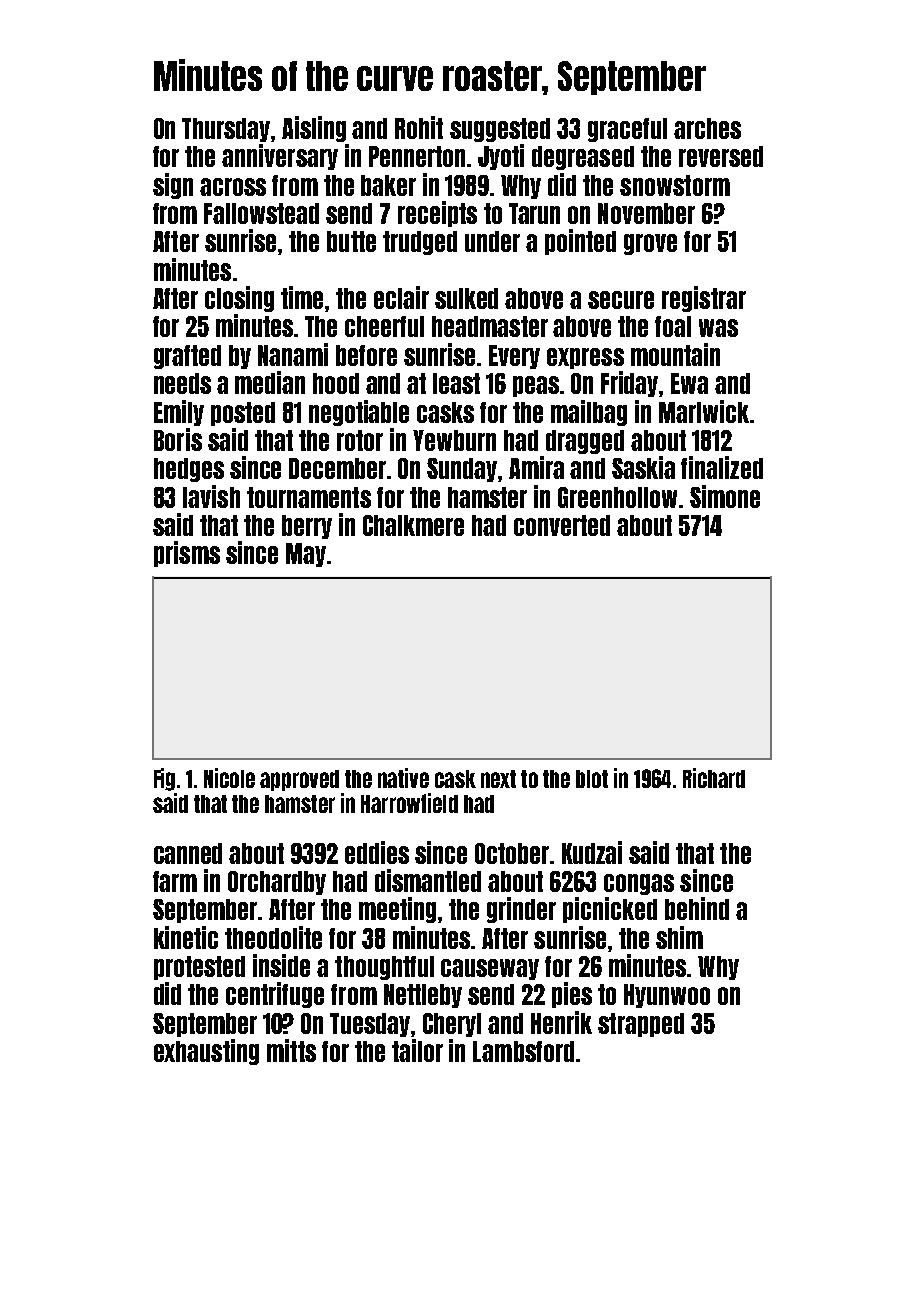 The height and width of the image is (1311, 924). I want to click on grafted, so click(187, 357).
